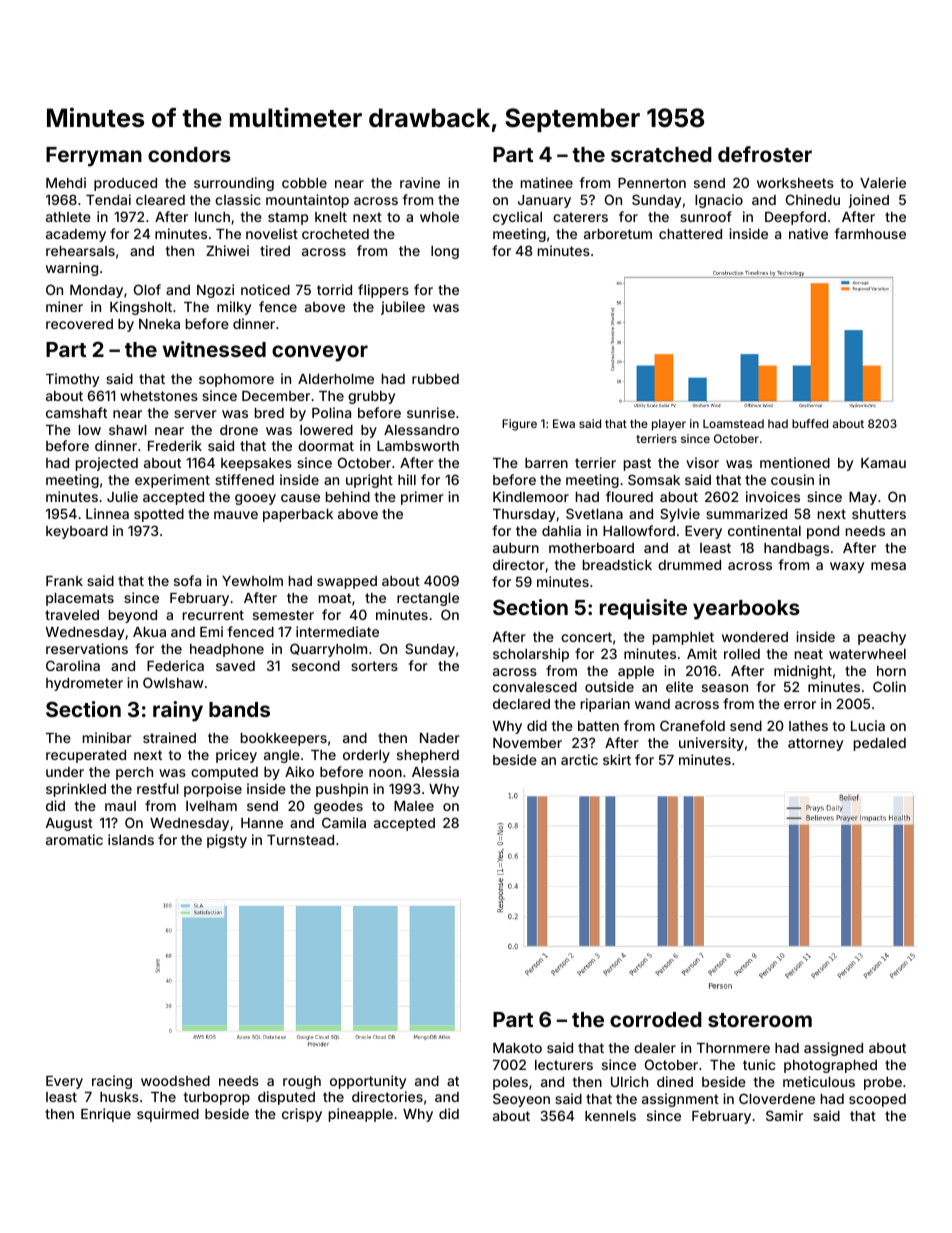 Image resolution: width=952 pixels, height=1233 pixels. I want to click on pedaled, so click(880, 744).
